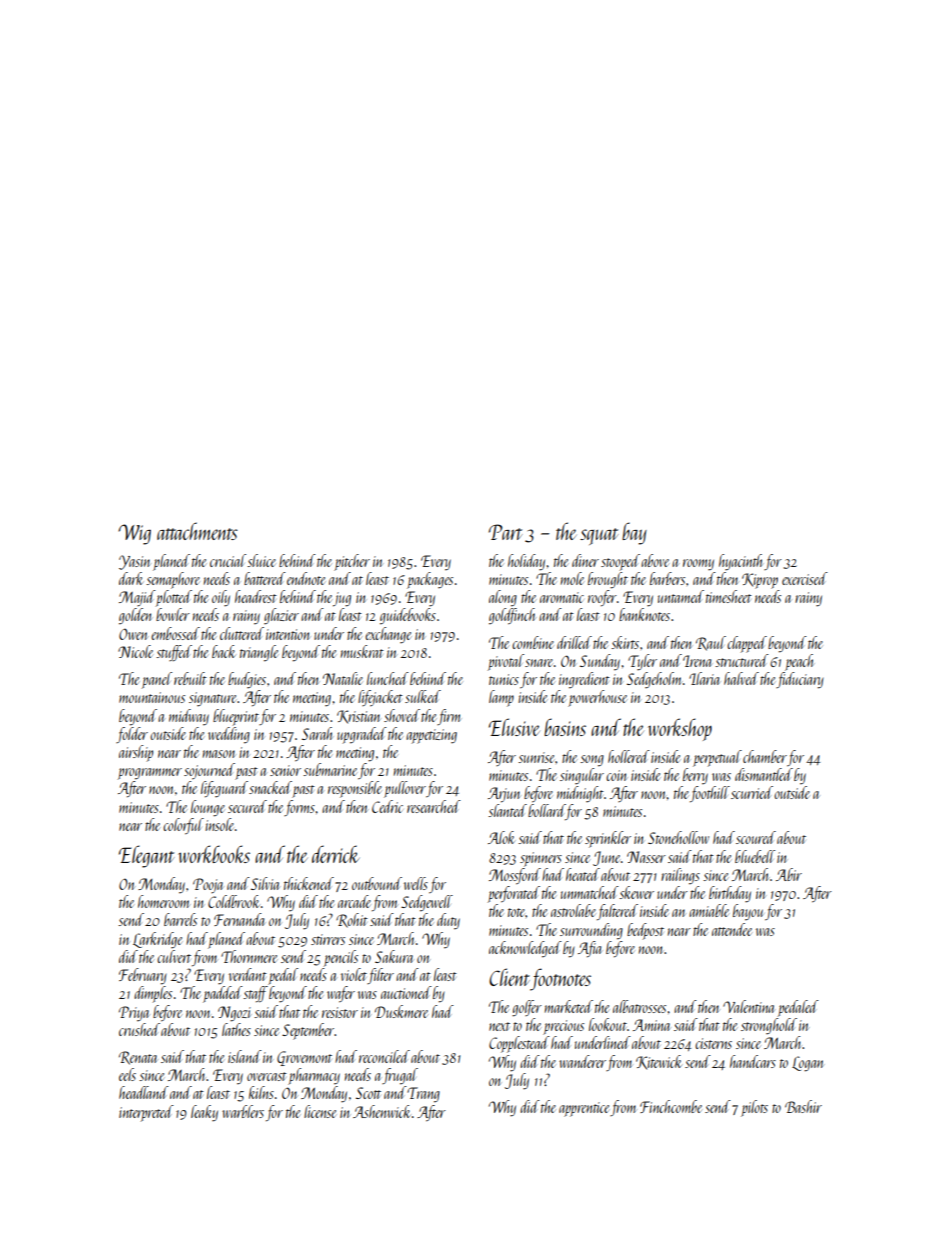  Describe the element at coordinates (152, 697) in the screenshot. I see `mountainous` at that location.
